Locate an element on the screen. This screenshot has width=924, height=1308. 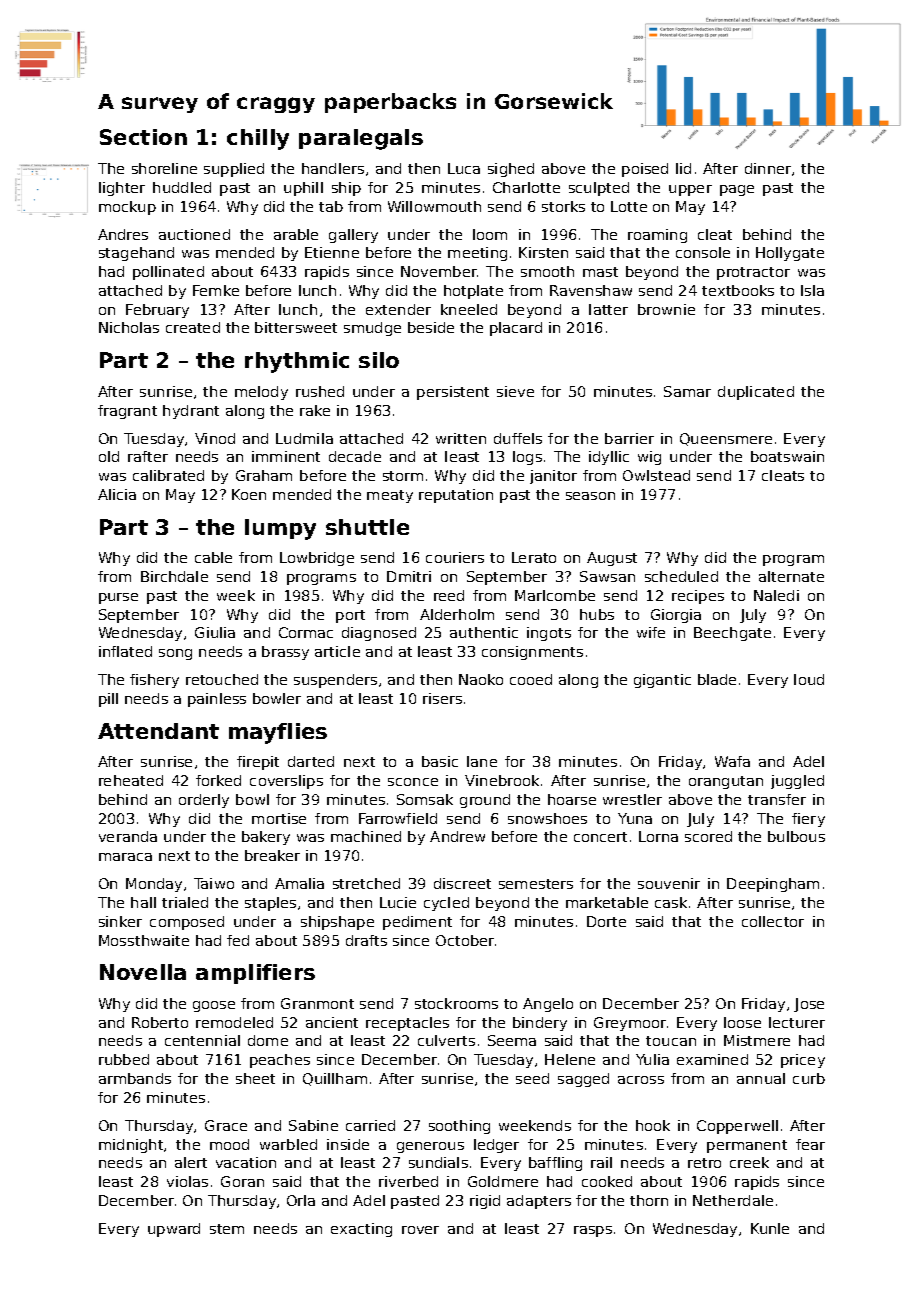
stem is located at coordinates (227, 1229).
